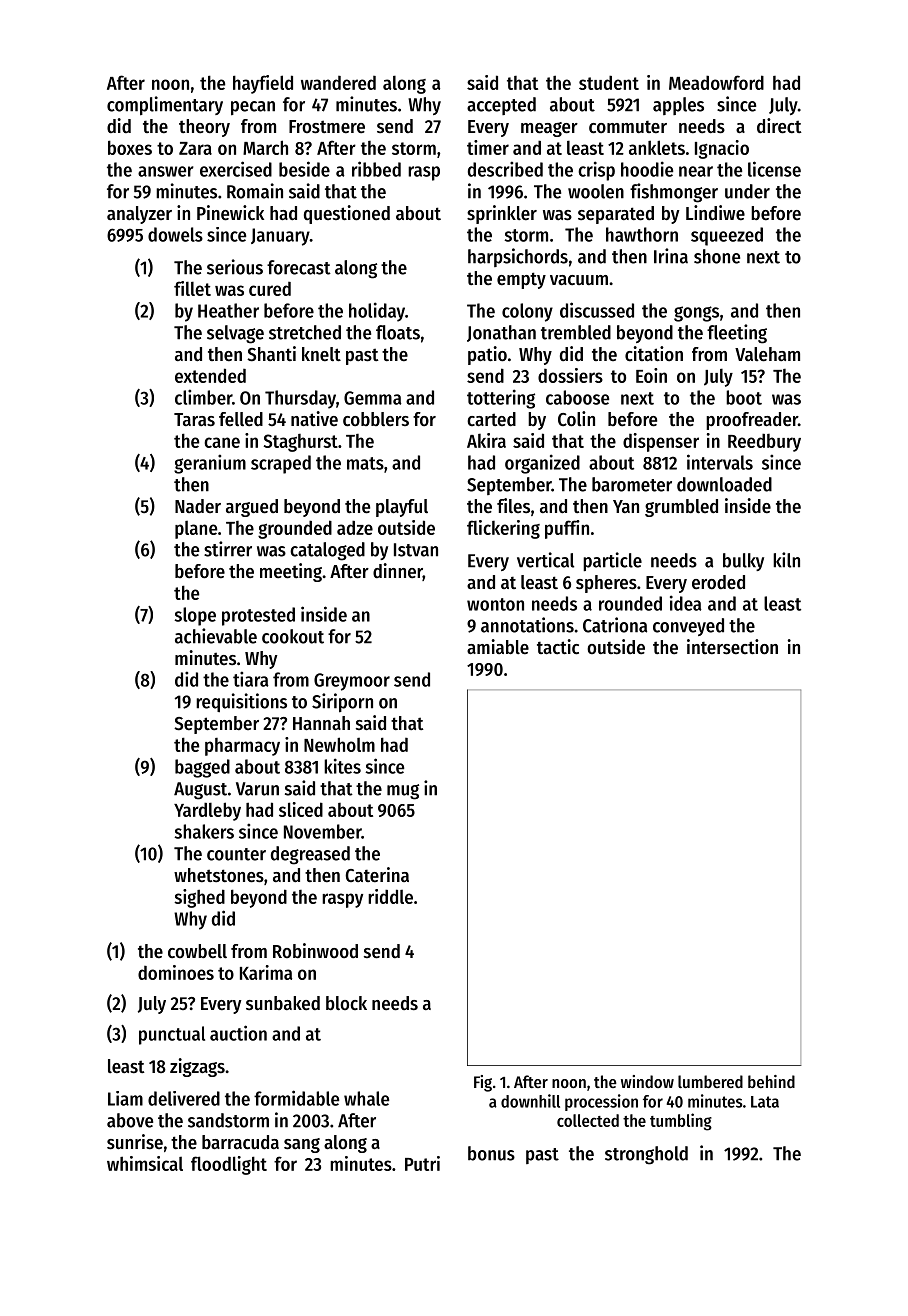 The image size is (908, 1316). I want to click on achievable, so click(216, 636).
